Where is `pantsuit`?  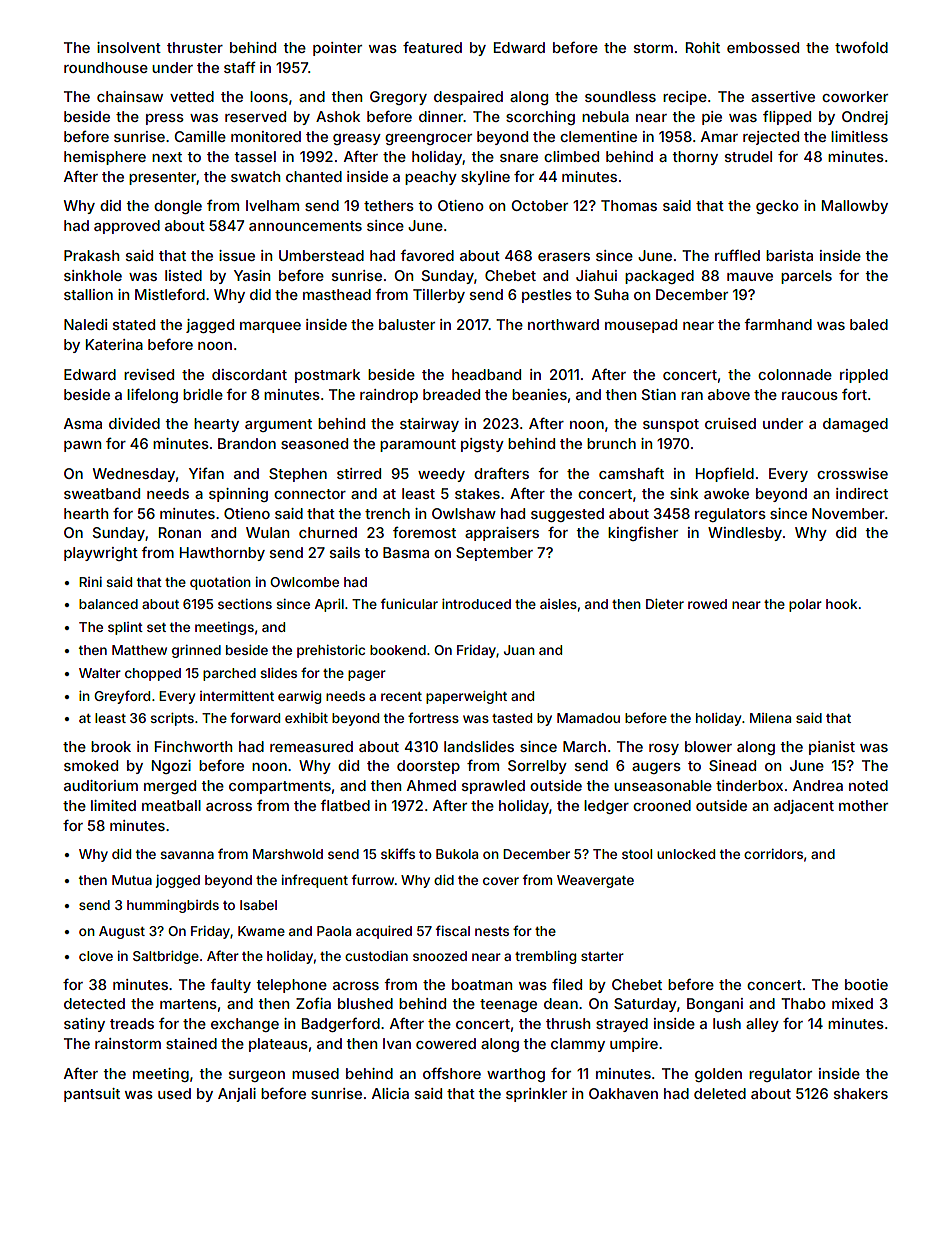
pantsuit is located at coordinates (92, 1095).
